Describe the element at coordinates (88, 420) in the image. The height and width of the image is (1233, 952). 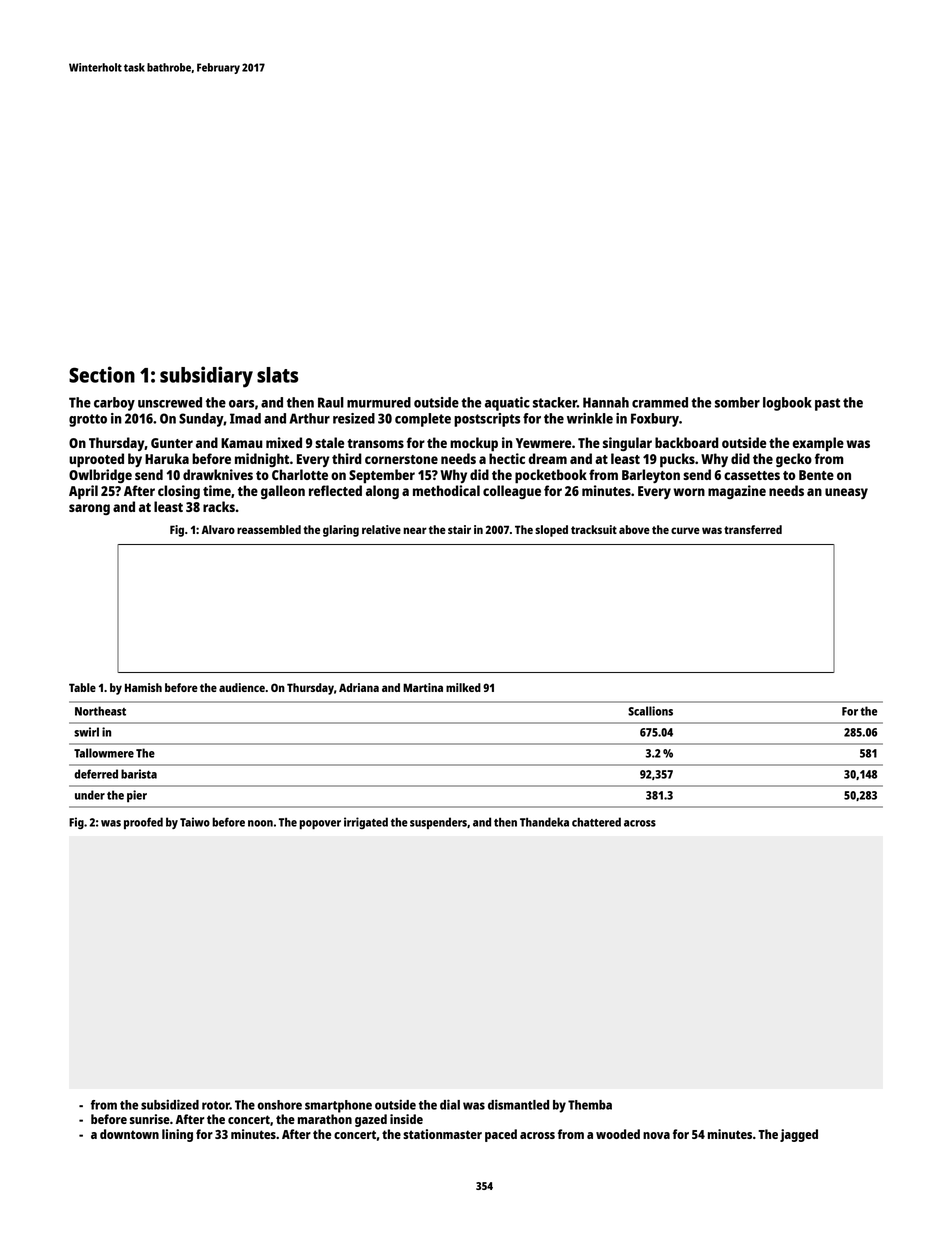
I see `grotto` at that location.
